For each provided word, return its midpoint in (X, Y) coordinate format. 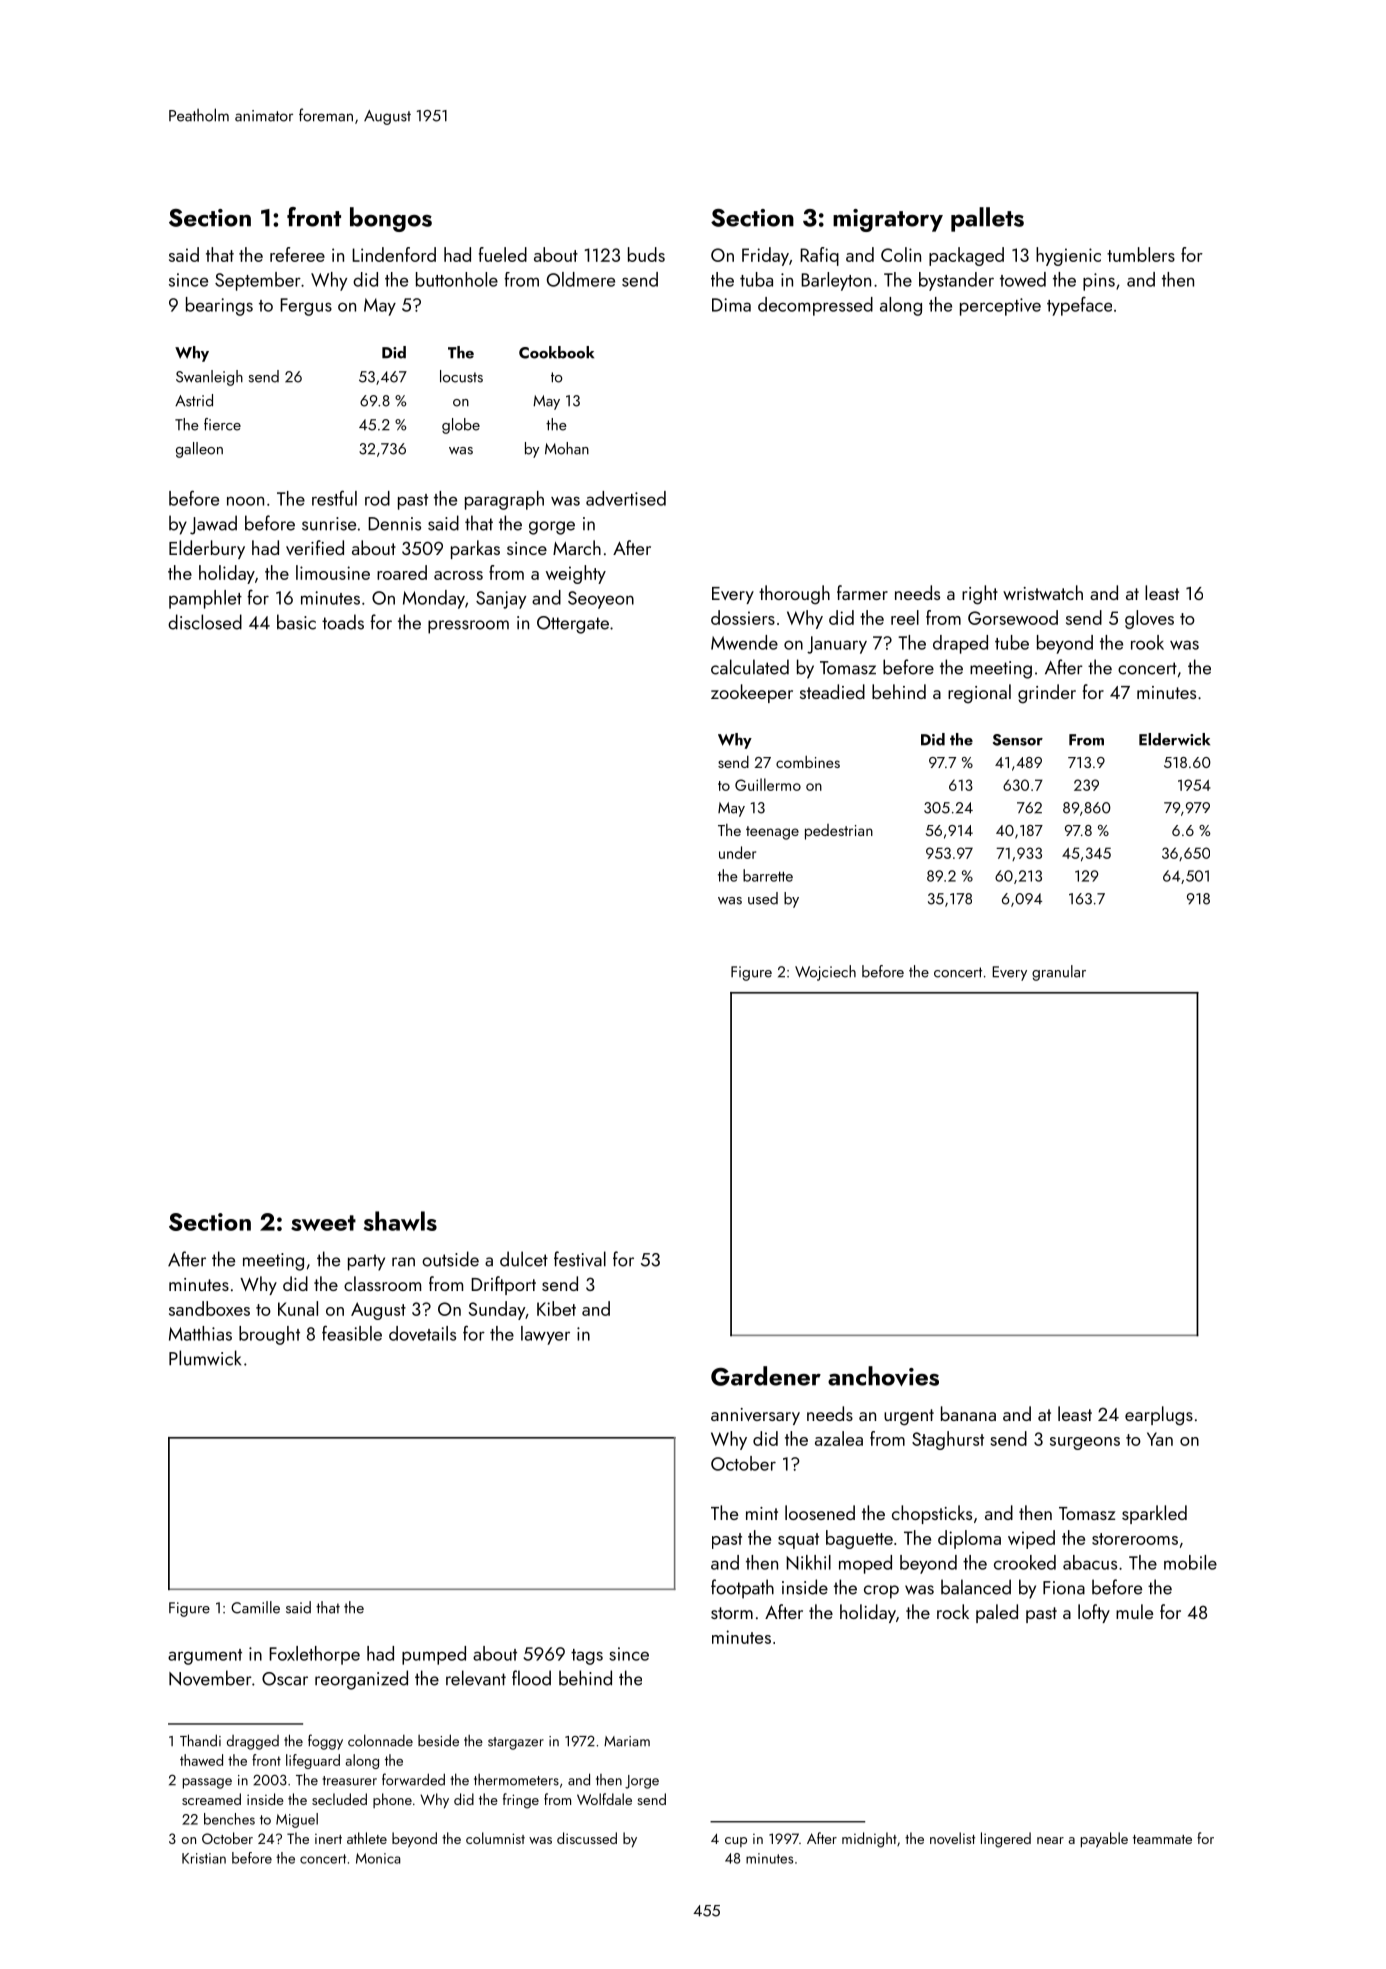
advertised (626, 498)
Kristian (204, 1858)
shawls (400, 1221)
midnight (869, 1840)
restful (334, 498)
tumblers (1141, 254)
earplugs (1159, 1416)
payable (1104, 1840)
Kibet (556, 1308)
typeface (1079, 306)
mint (762, 1513)
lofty (1094, 1613)
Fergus (306, 307)
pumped (434, 1655)
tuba (756, 279)
